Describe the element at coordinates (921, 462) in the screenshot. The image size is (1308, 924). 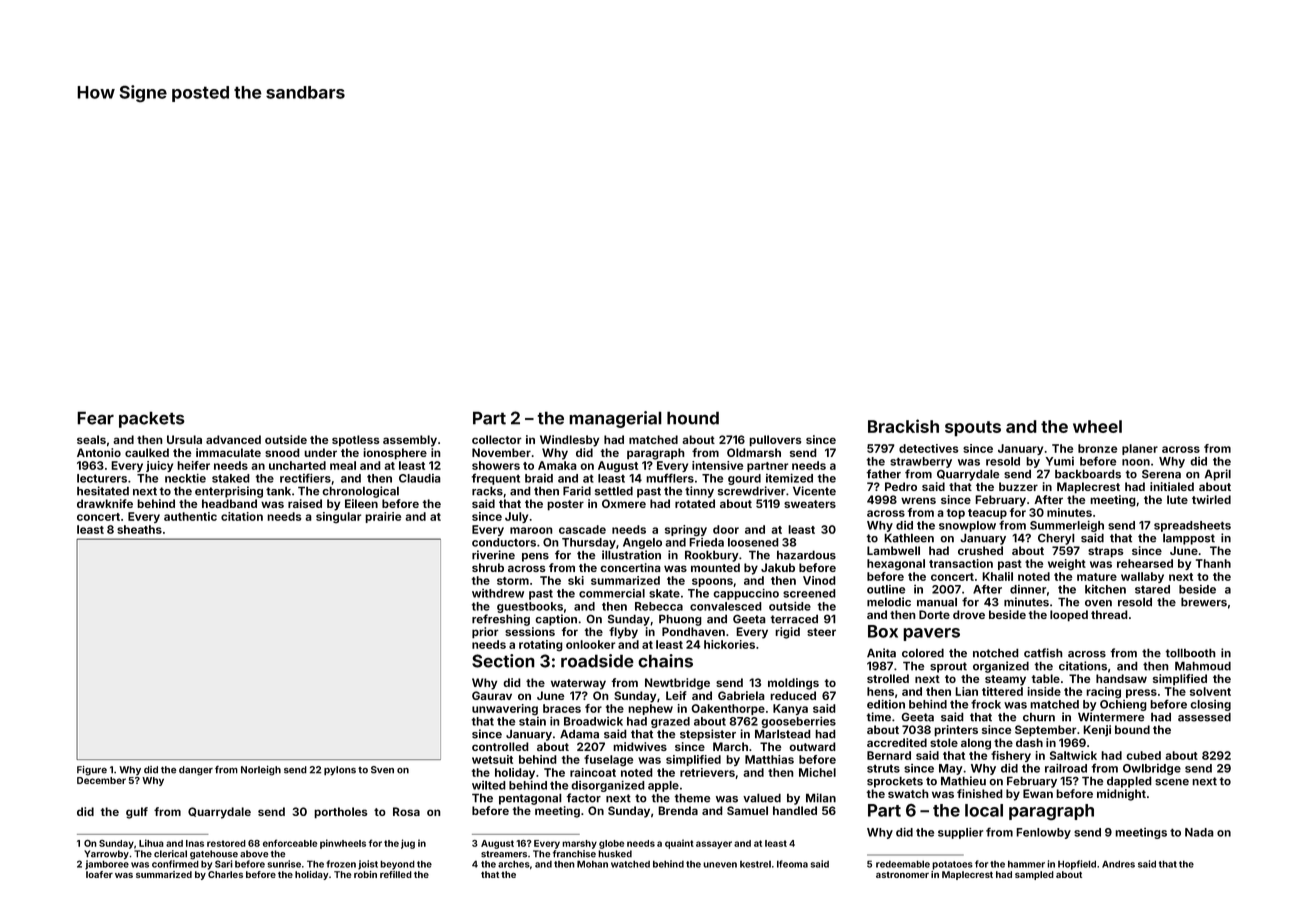
I see `strawberry` at that location.
